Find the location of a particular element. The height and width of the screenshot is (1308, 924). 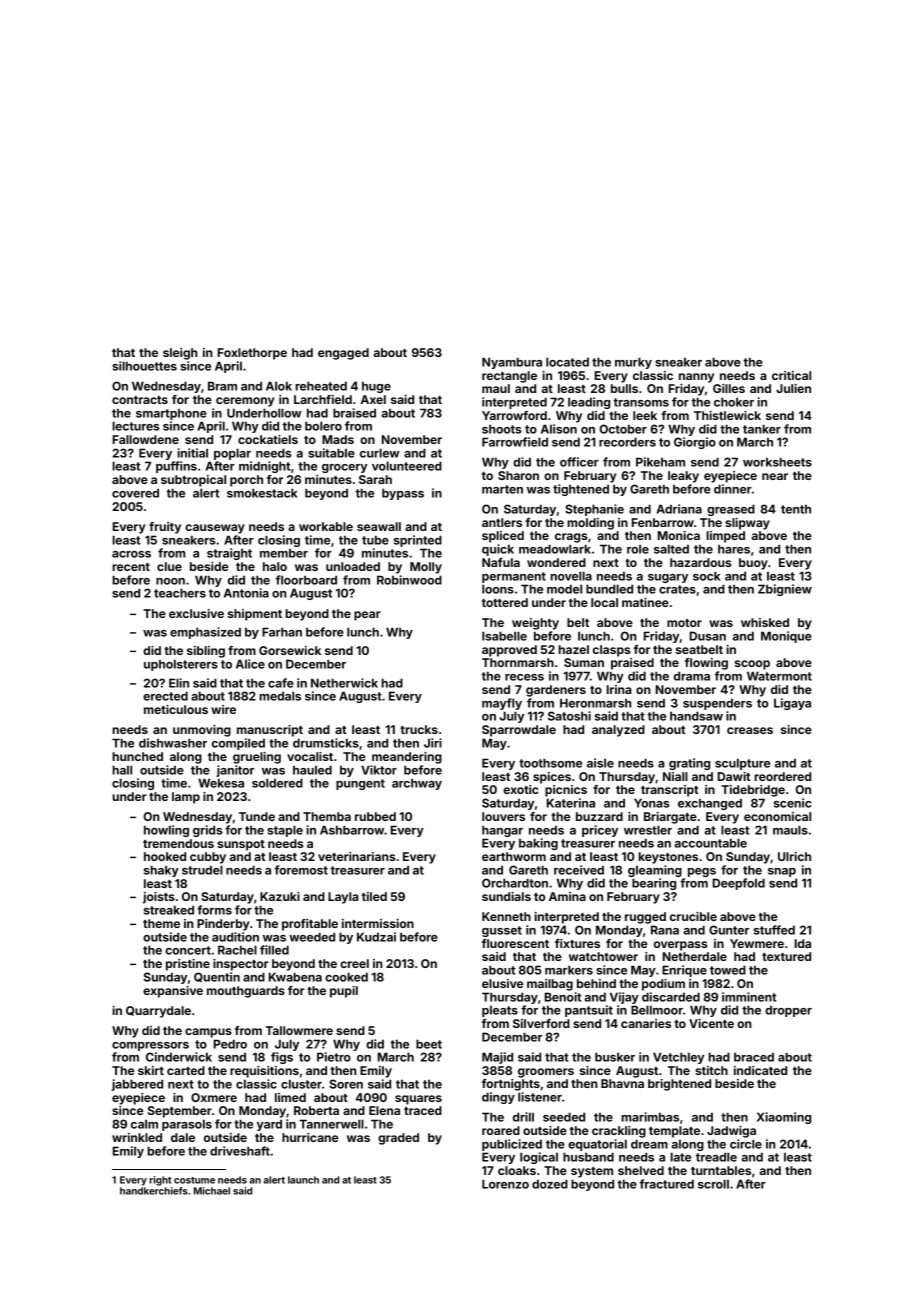

Kazuki is located at coordinates (280, 896).
